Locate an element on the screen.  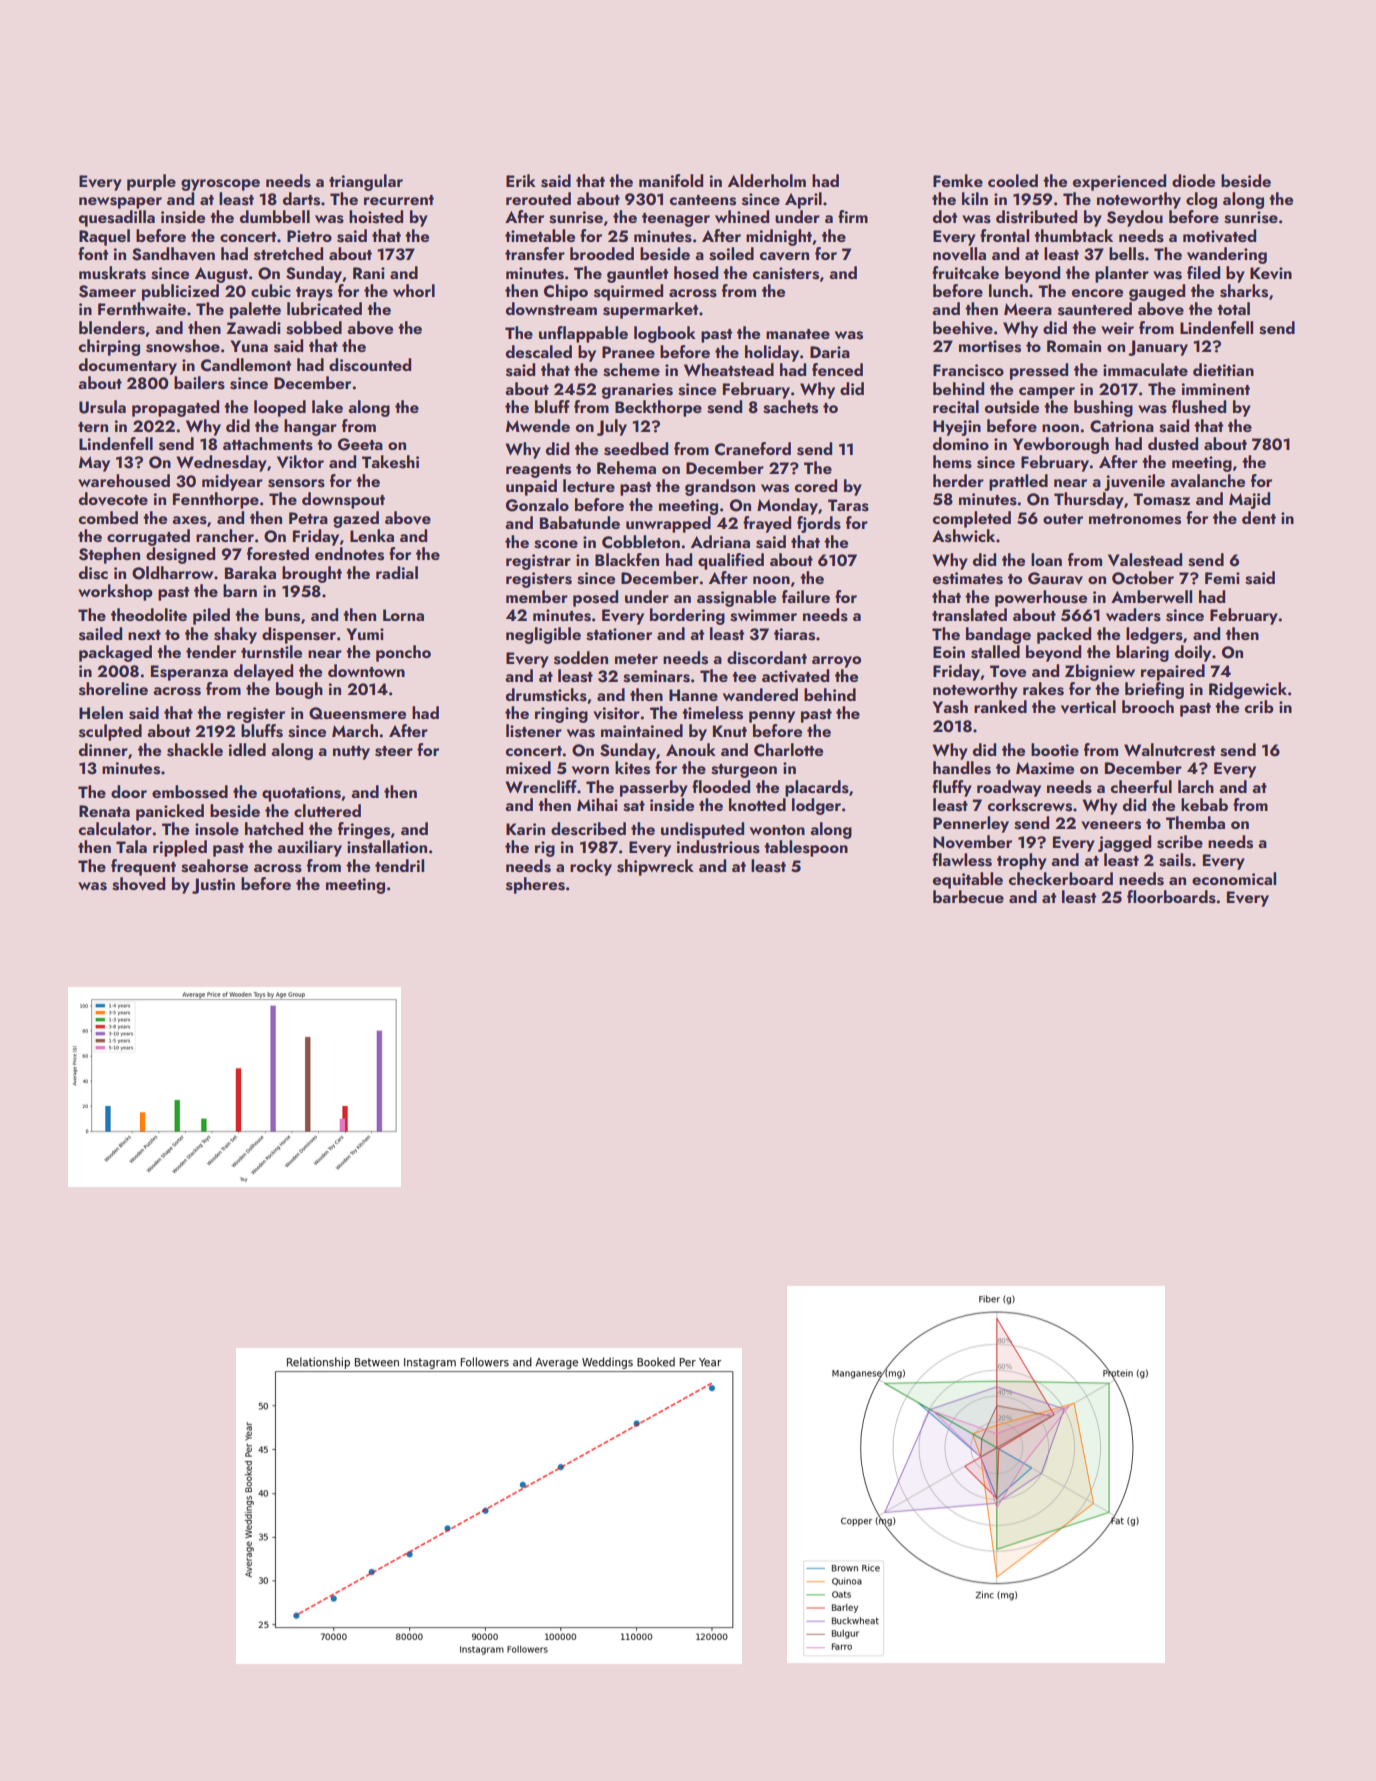
purple is located at coordinates (151, 182).
